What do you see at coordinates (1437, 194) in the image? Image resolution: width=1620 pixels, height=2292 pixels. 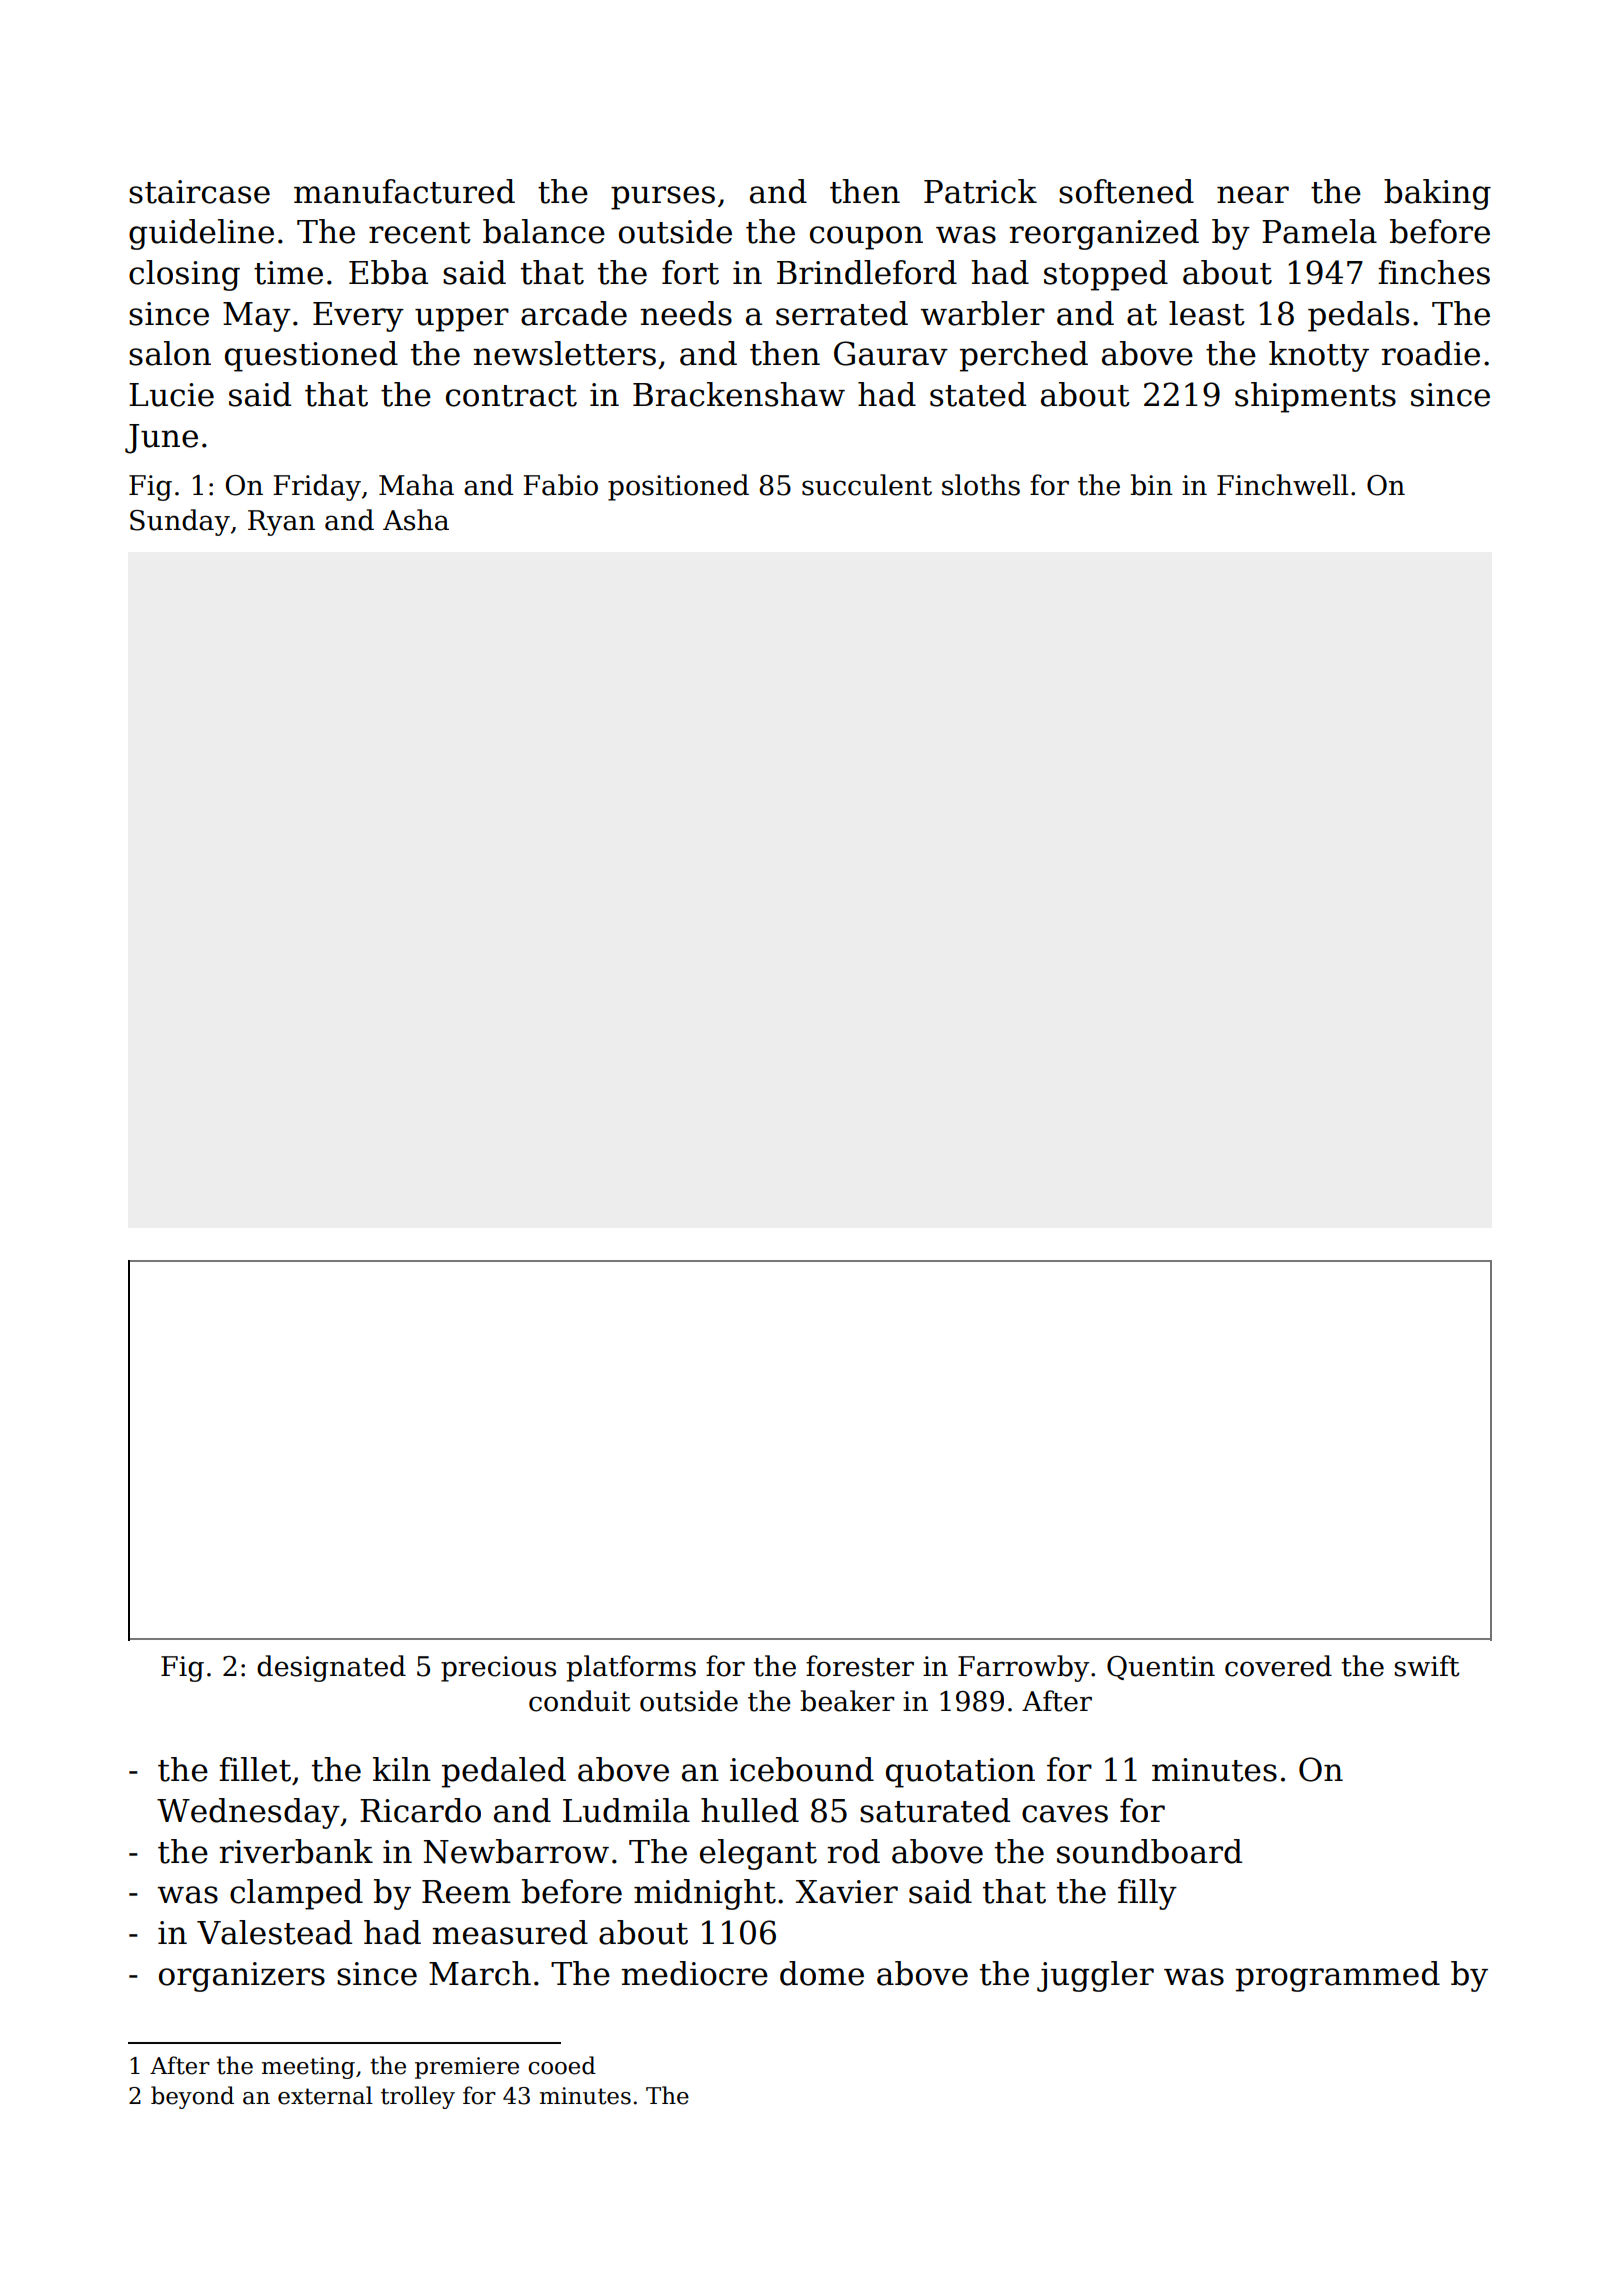 I see `baking` at bounding box center [1437, 194].
